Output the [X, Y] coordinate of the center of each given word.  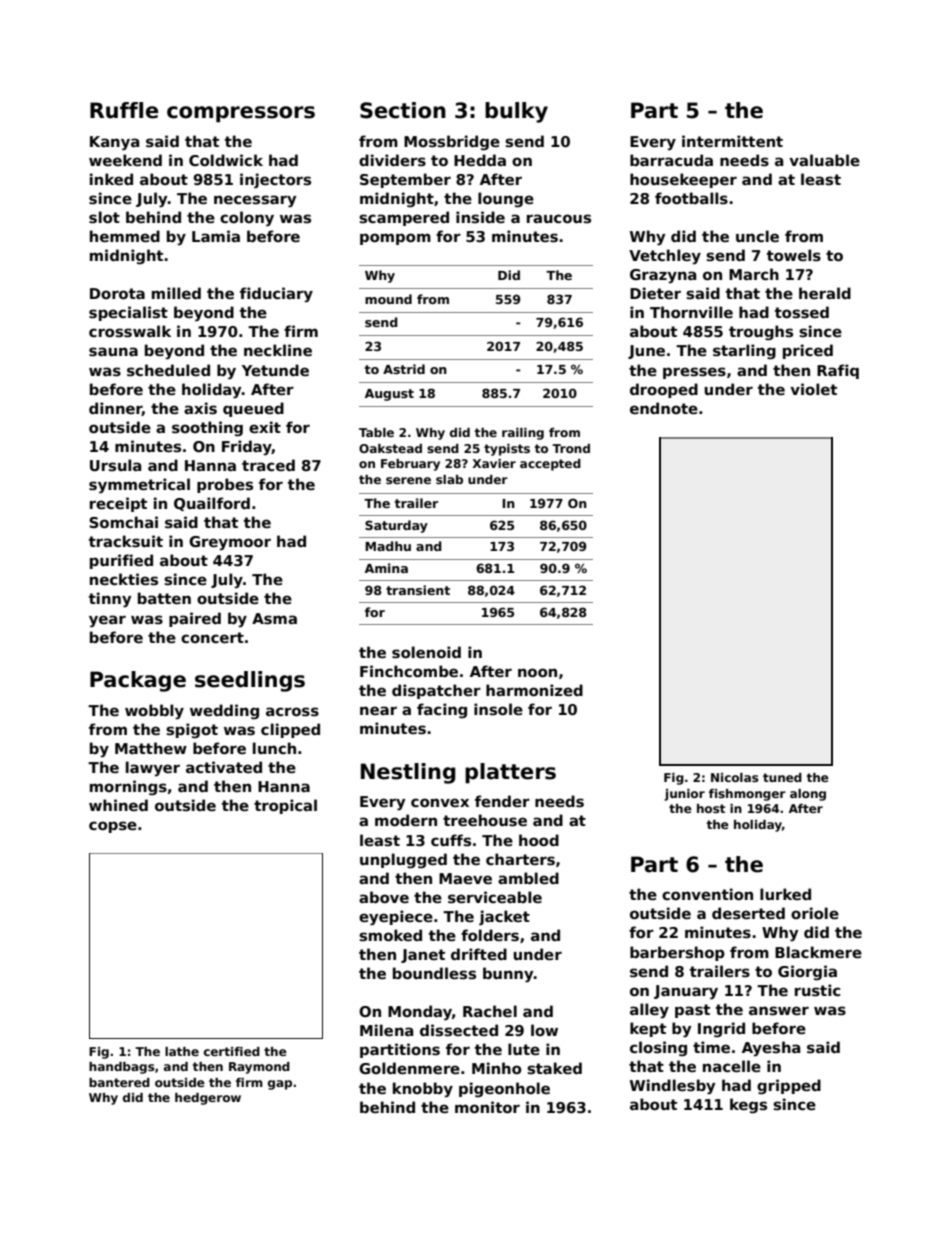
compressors [241, 114]
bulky [516, 112]
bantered [119, 1082]
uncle [757, 236]
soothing [207, 428]
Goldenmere [409, 1068]
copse [113, 827]
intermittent [732, 141]
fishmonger [747, 795]
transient [418, 590]
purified [121, 561]
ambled [528, 878]
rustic [817, 990]
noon [537, 672]
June [646, 352]
